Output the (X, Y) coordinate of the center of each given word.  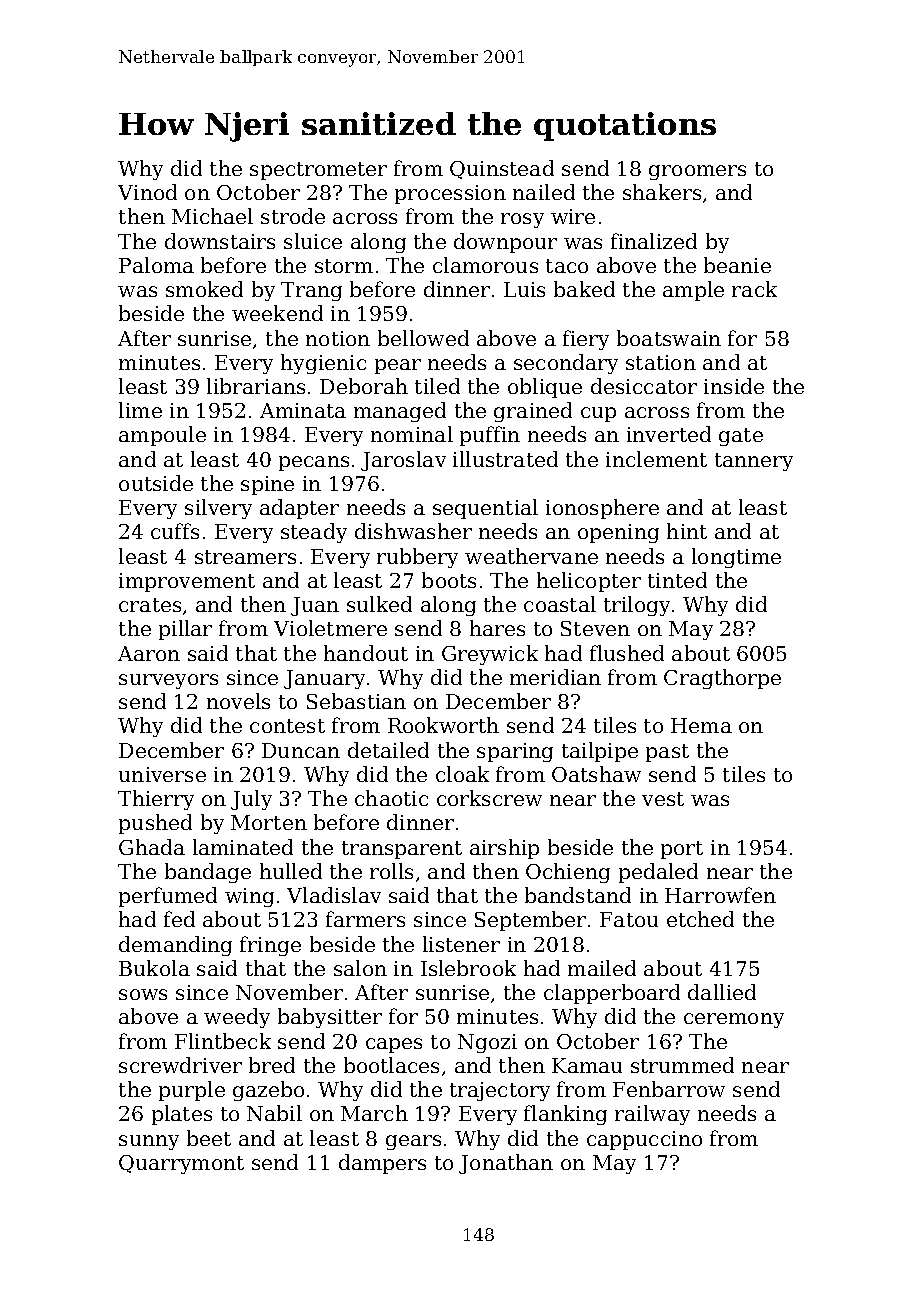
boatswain (669, 338)
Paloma (156, 265)
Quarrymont (181, 1164)
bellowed (423, 338)
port (682, 850)
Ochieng (568, 873)
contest (287, 726)
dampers (382, 1164)
